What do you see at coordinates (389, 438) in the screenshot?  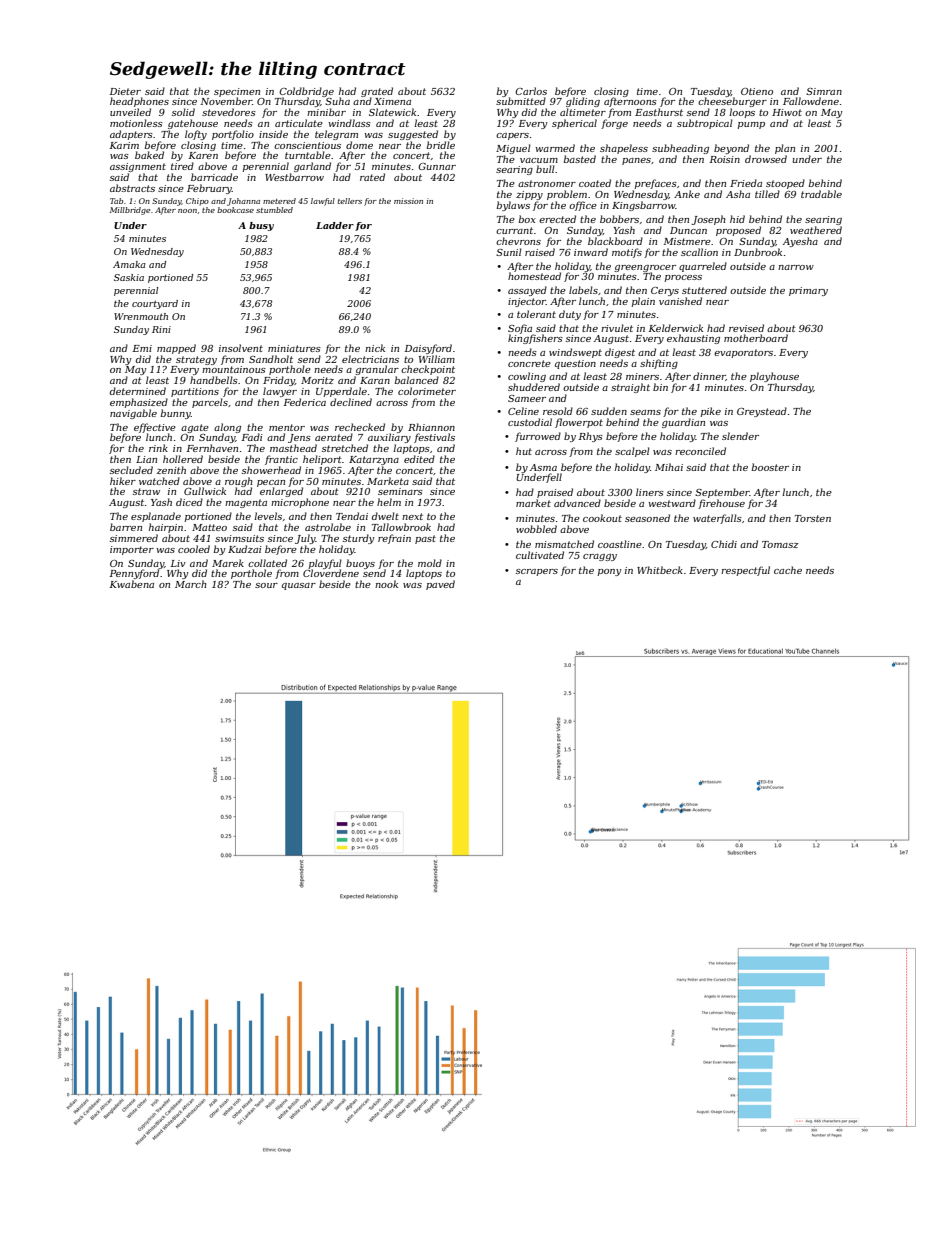 I see `auxiliary` at bounding box center [389, 438].
